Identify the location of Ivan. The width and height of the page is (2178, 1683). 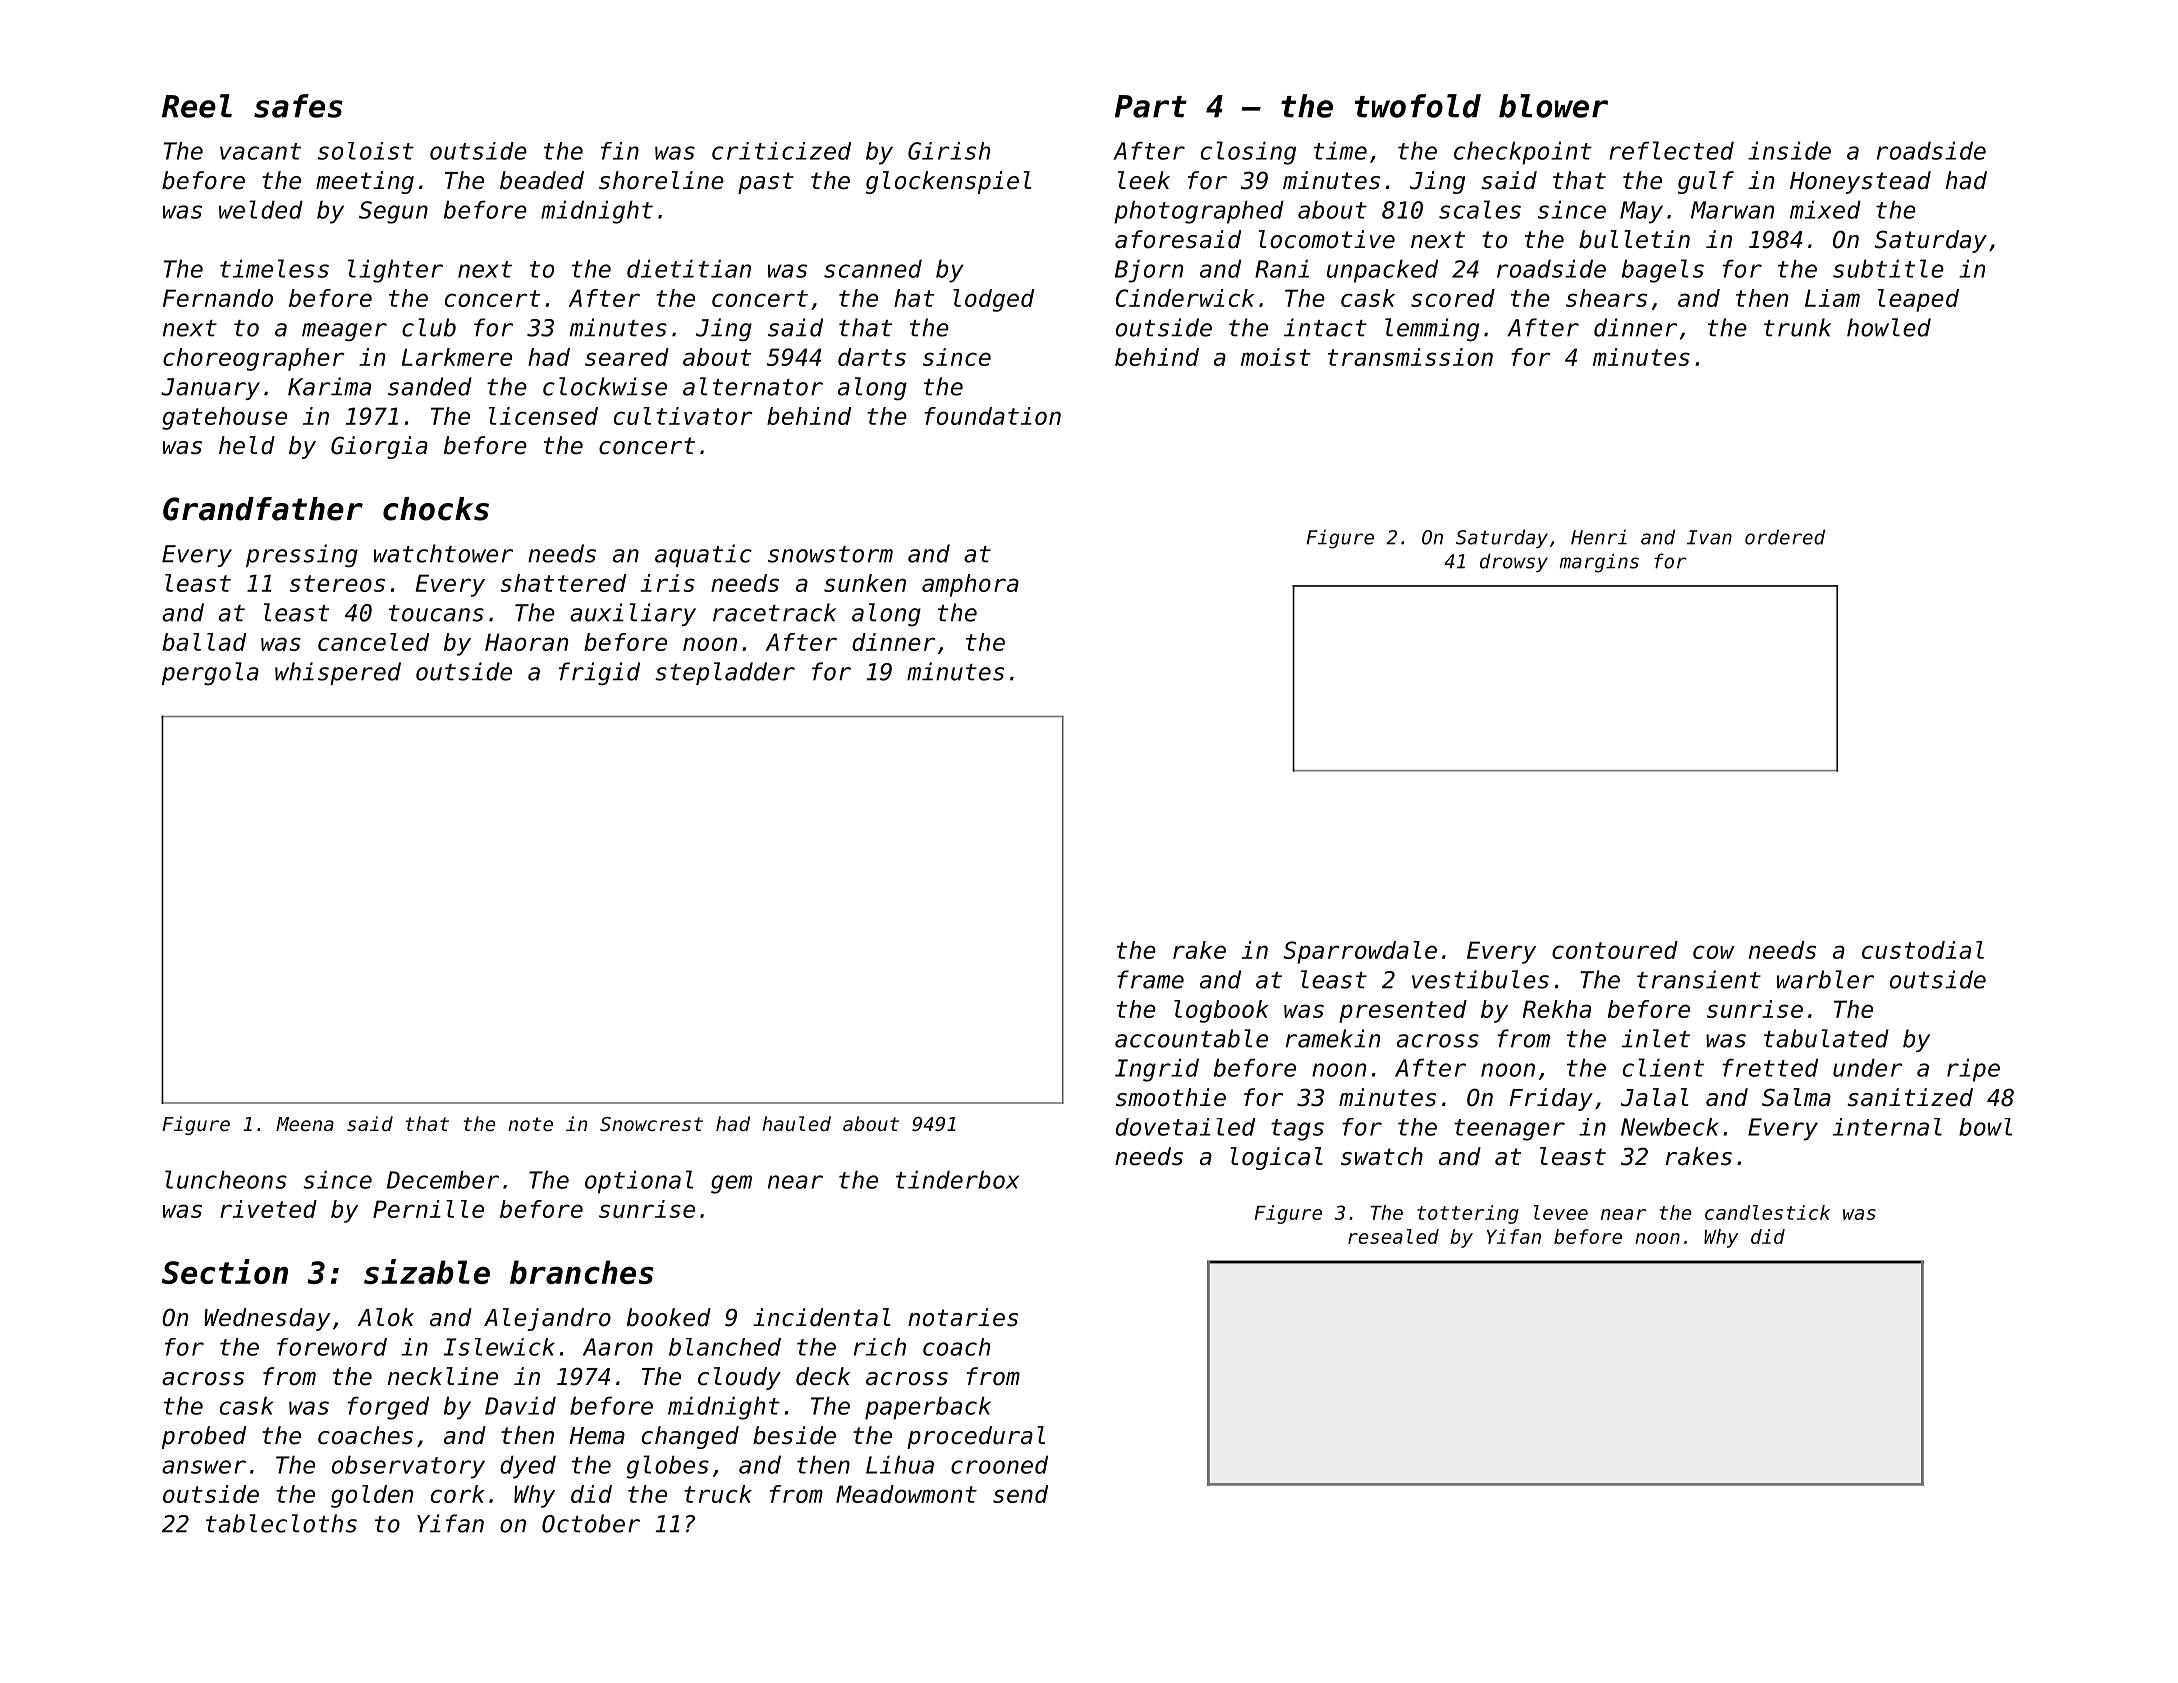
(1709, 537).
